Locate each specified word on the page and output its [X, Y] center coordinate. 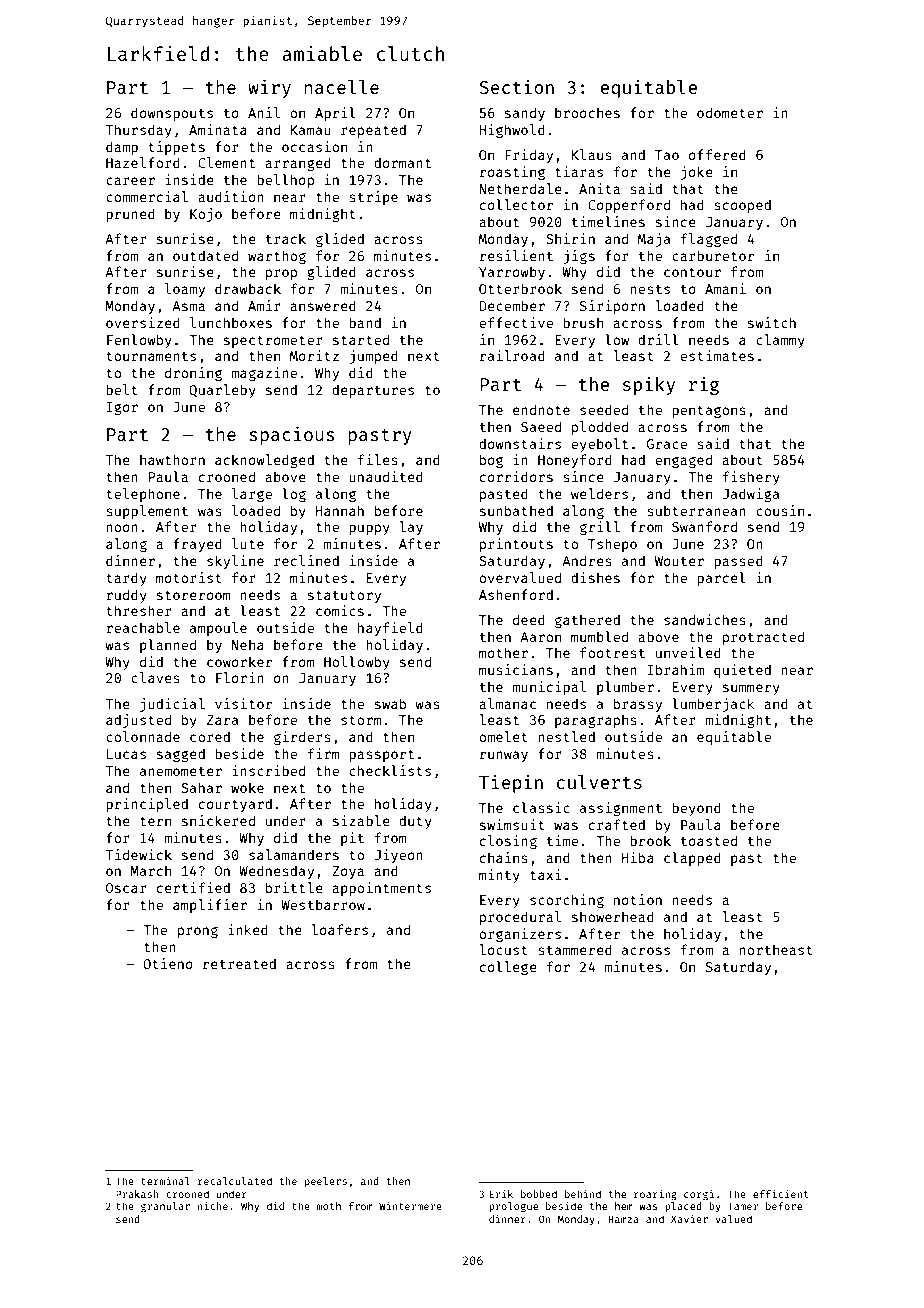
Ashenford [516, 594]
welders [599, 493]
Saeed [541, 426]
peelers [326, 1182]
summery [751, 689]
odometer [730, 112]
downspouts [172, 114]
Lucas [126, 754]
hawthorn [172, 459]
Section [516, 87]
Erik [501, 1194]
